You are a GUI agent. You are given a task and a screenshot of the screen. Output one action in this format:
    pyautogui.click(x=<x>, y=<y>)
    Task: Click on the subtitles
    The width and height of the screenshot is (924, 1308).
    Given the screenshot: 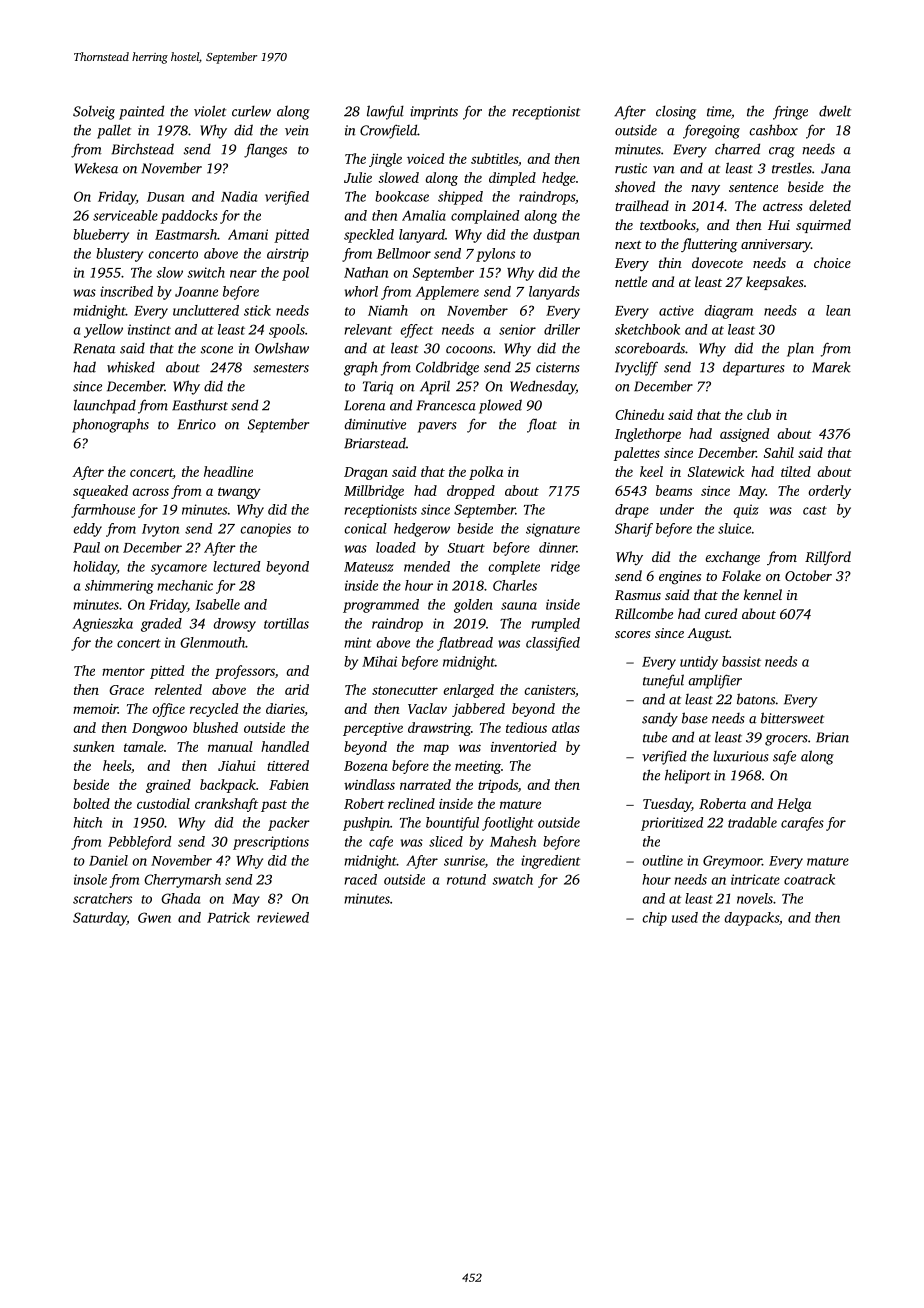 What is the action you would take?
    pyautogui.click(x=494, y=158)
